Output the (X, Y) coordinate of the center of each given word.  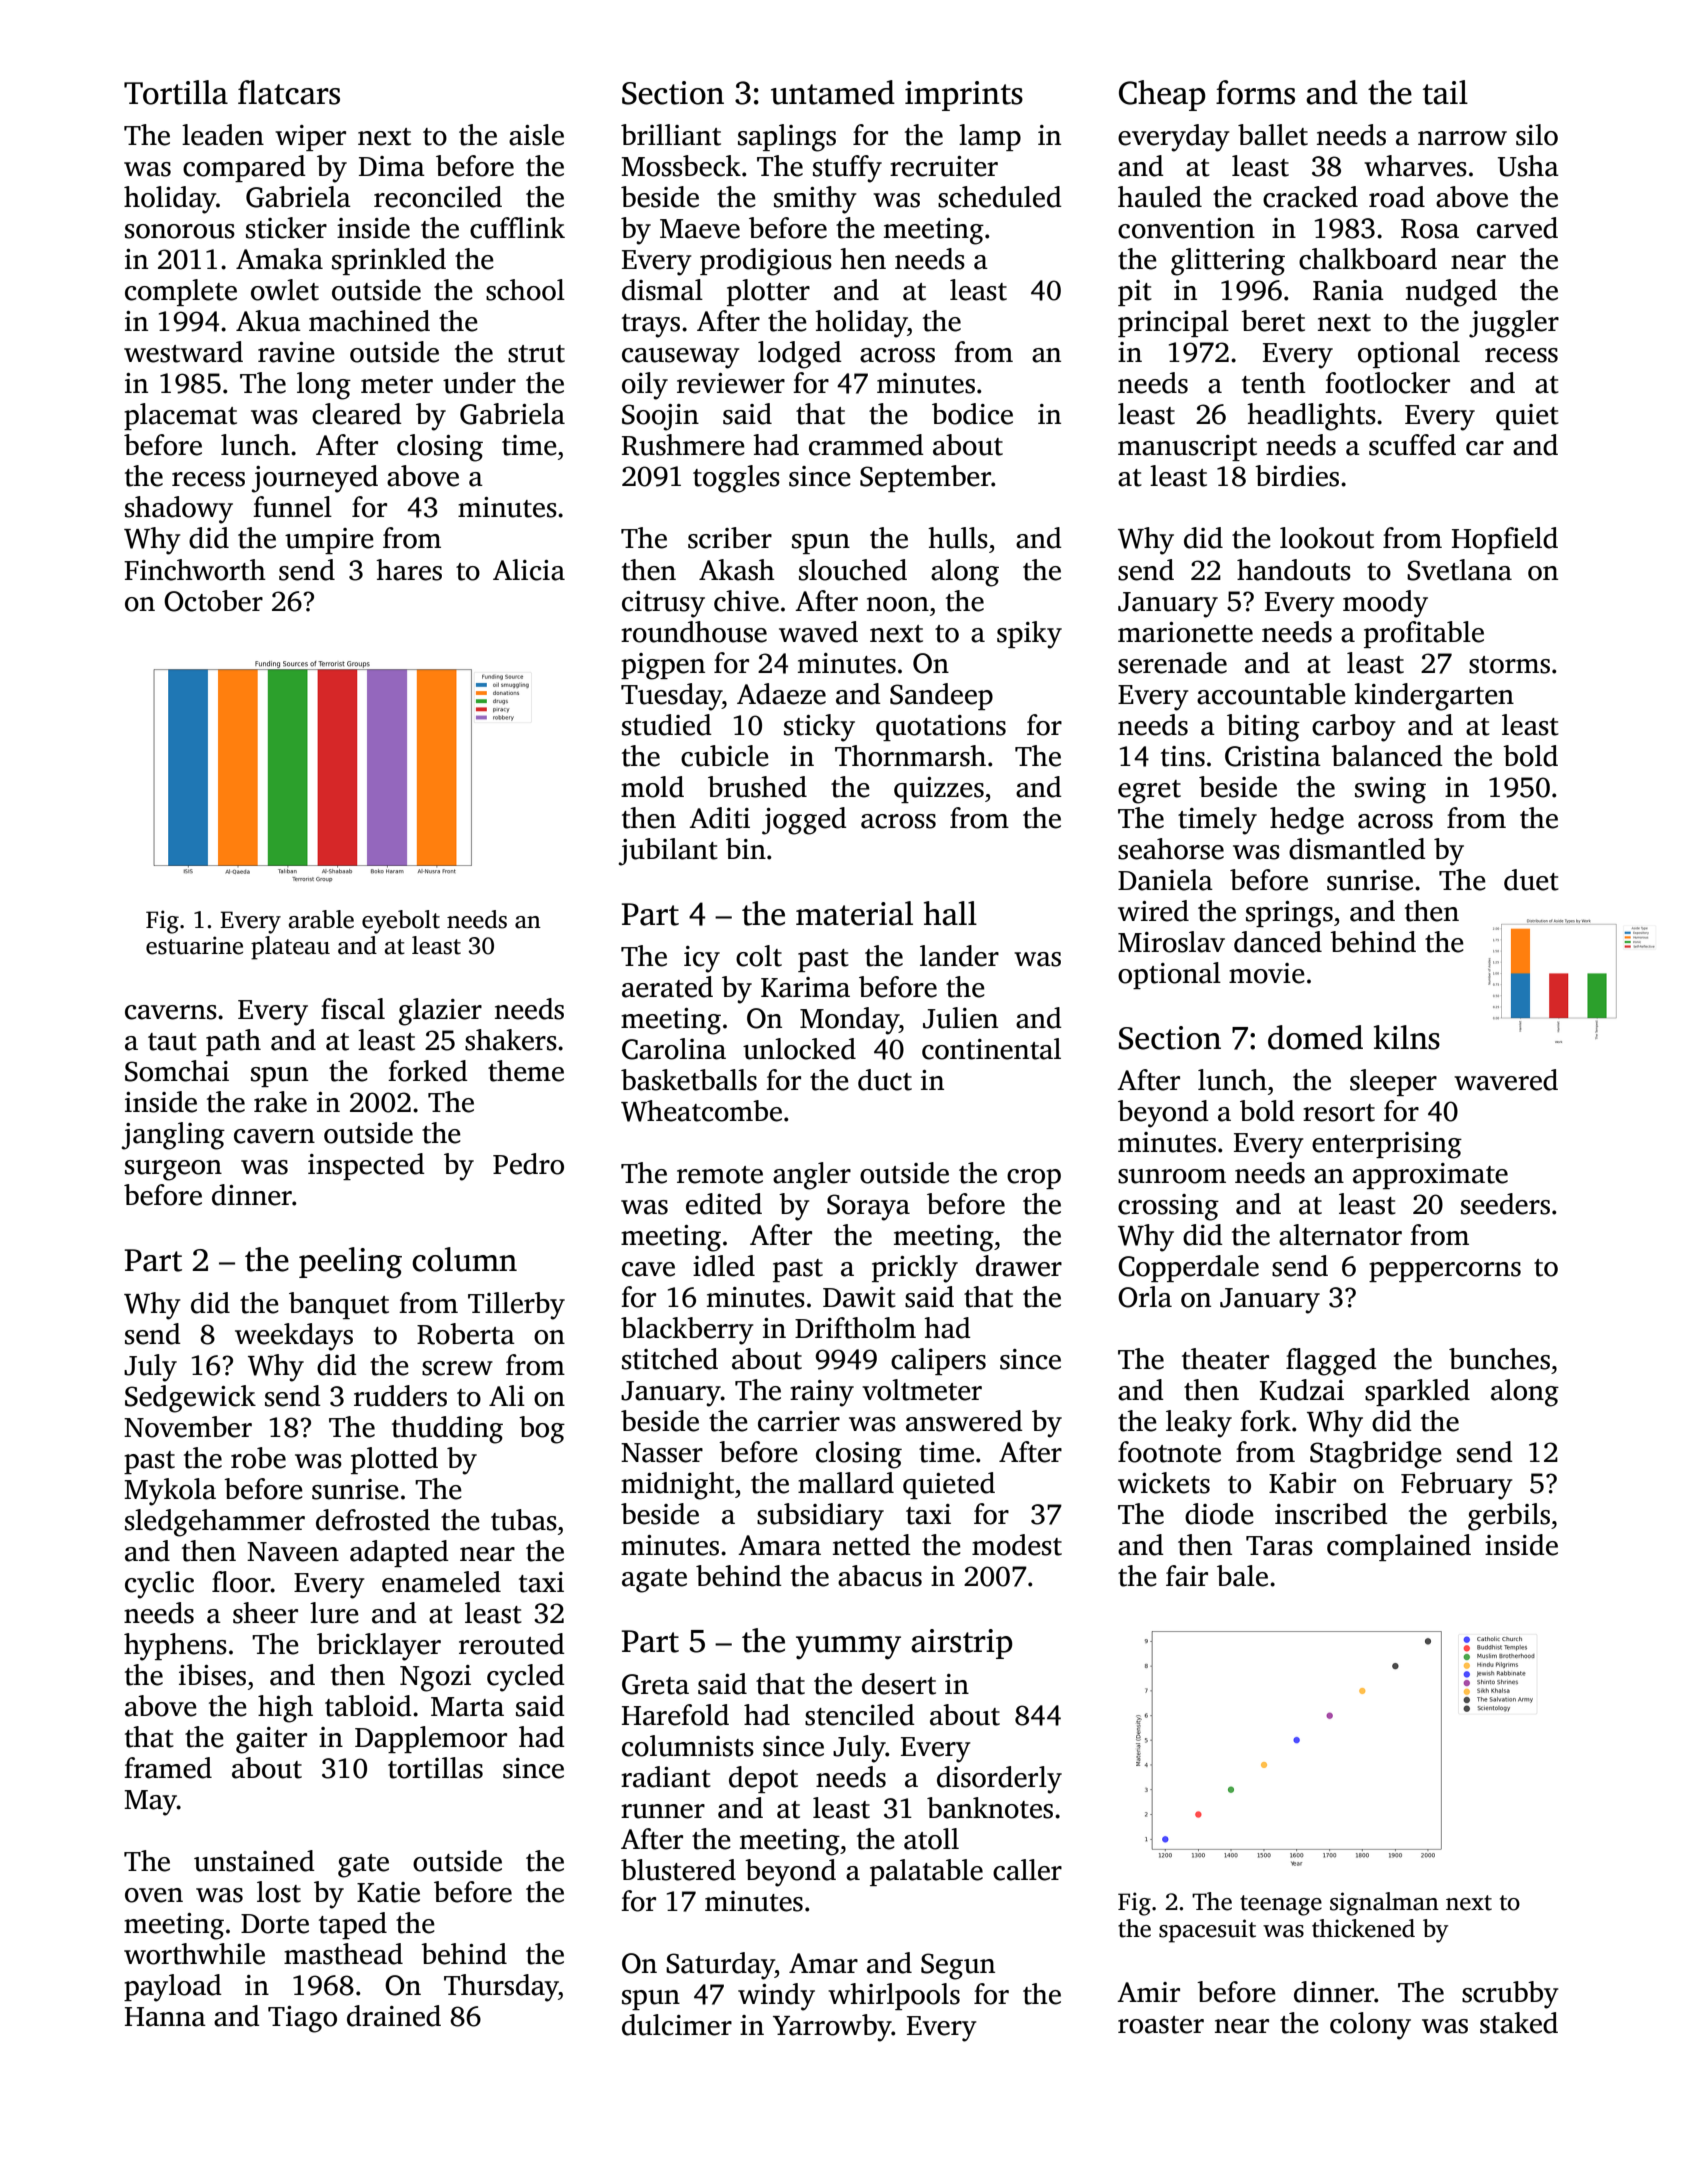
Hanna (165, 2017)
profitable (1424, 634)
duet (1531, 880)
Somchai (177, 1071)
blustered (678, 1870)
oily (645, 386)
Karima (805, 987)
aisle (536, 135)
